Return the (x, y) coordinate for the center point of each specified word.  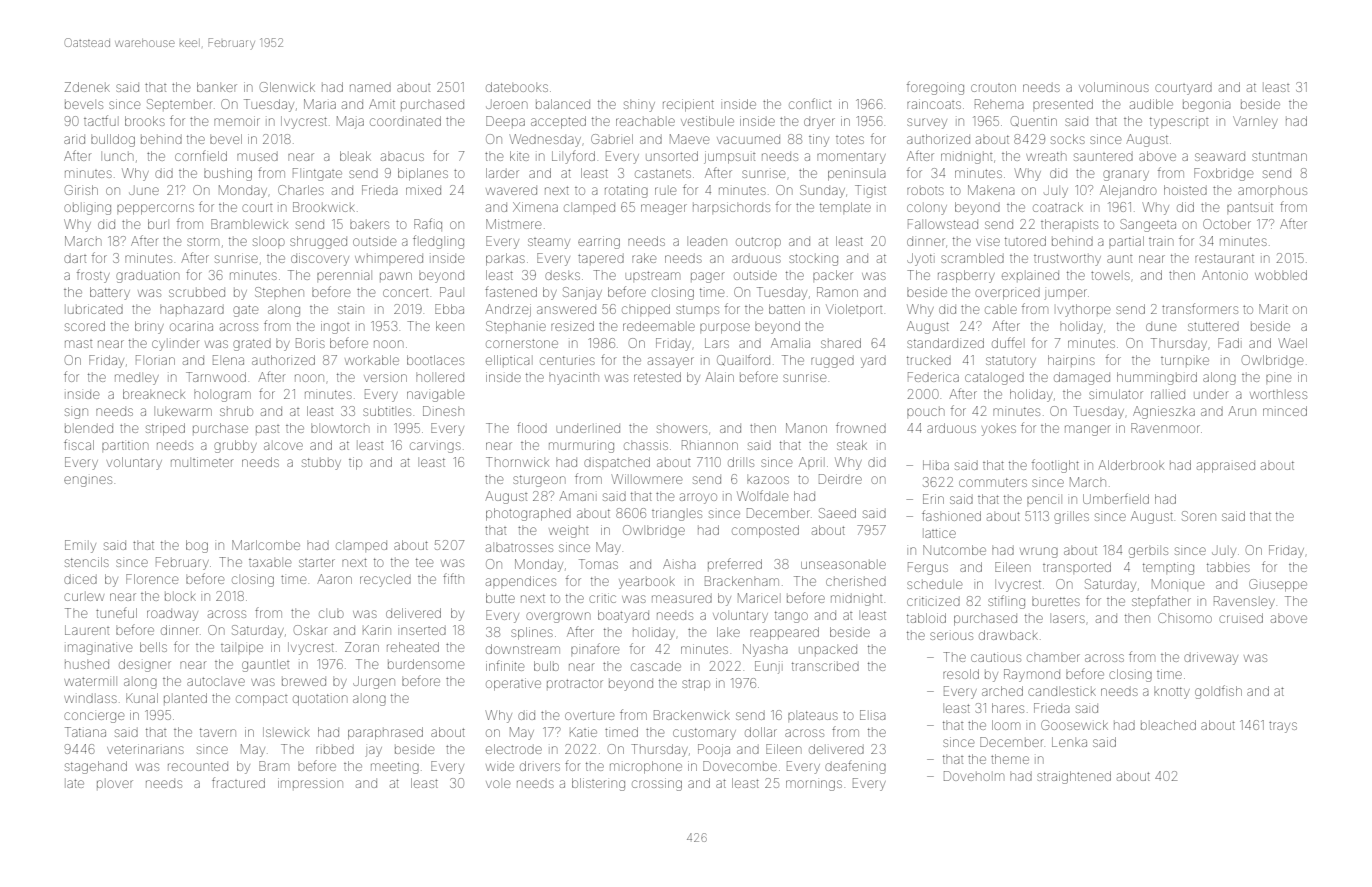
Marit (1273, 309)
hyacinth (574, 378)
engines (88, 481)
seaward (1220, 157)
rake (644, 258)
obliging (87, 209)
